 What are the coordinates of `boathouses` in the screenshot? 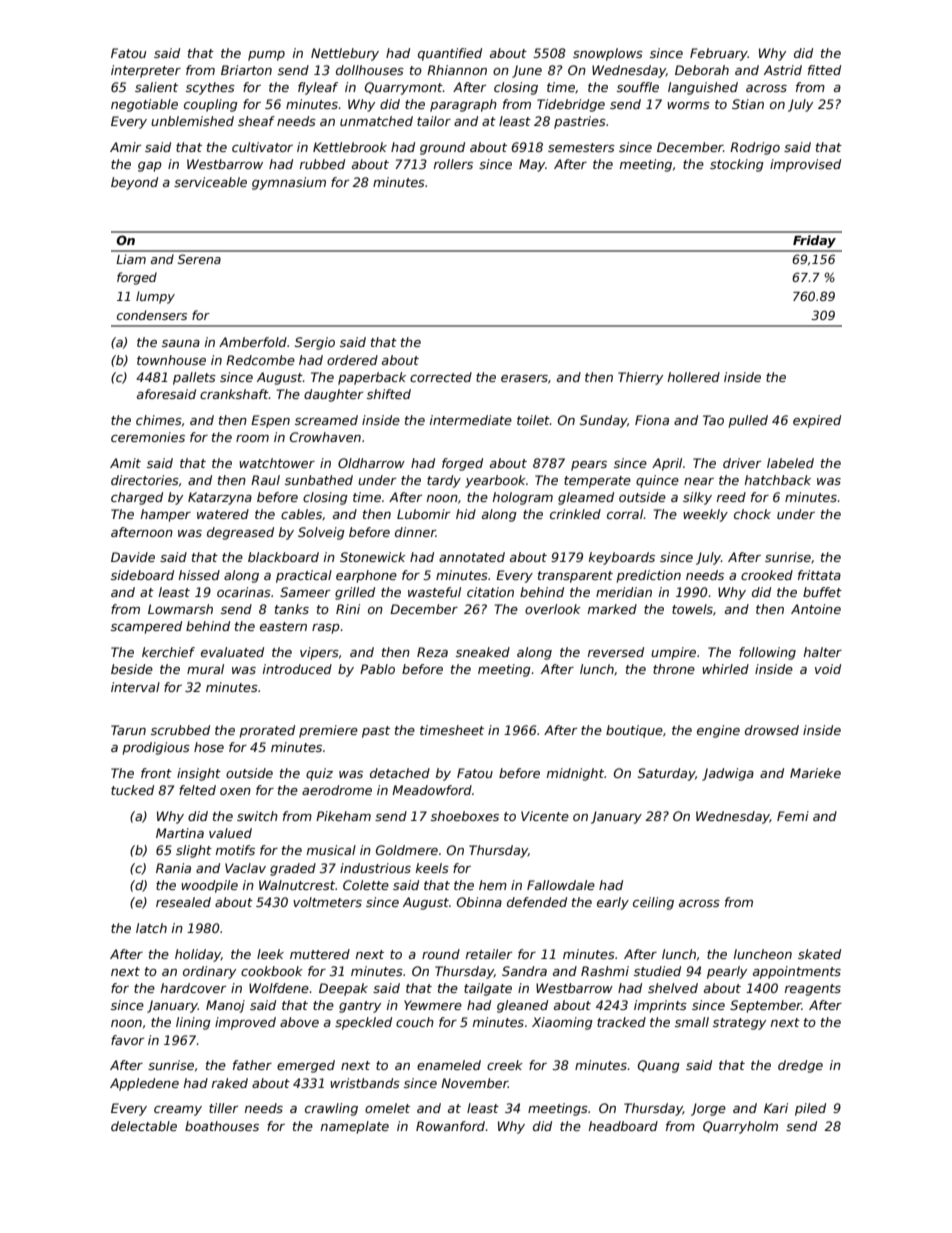 It's located at (222, 1126).
